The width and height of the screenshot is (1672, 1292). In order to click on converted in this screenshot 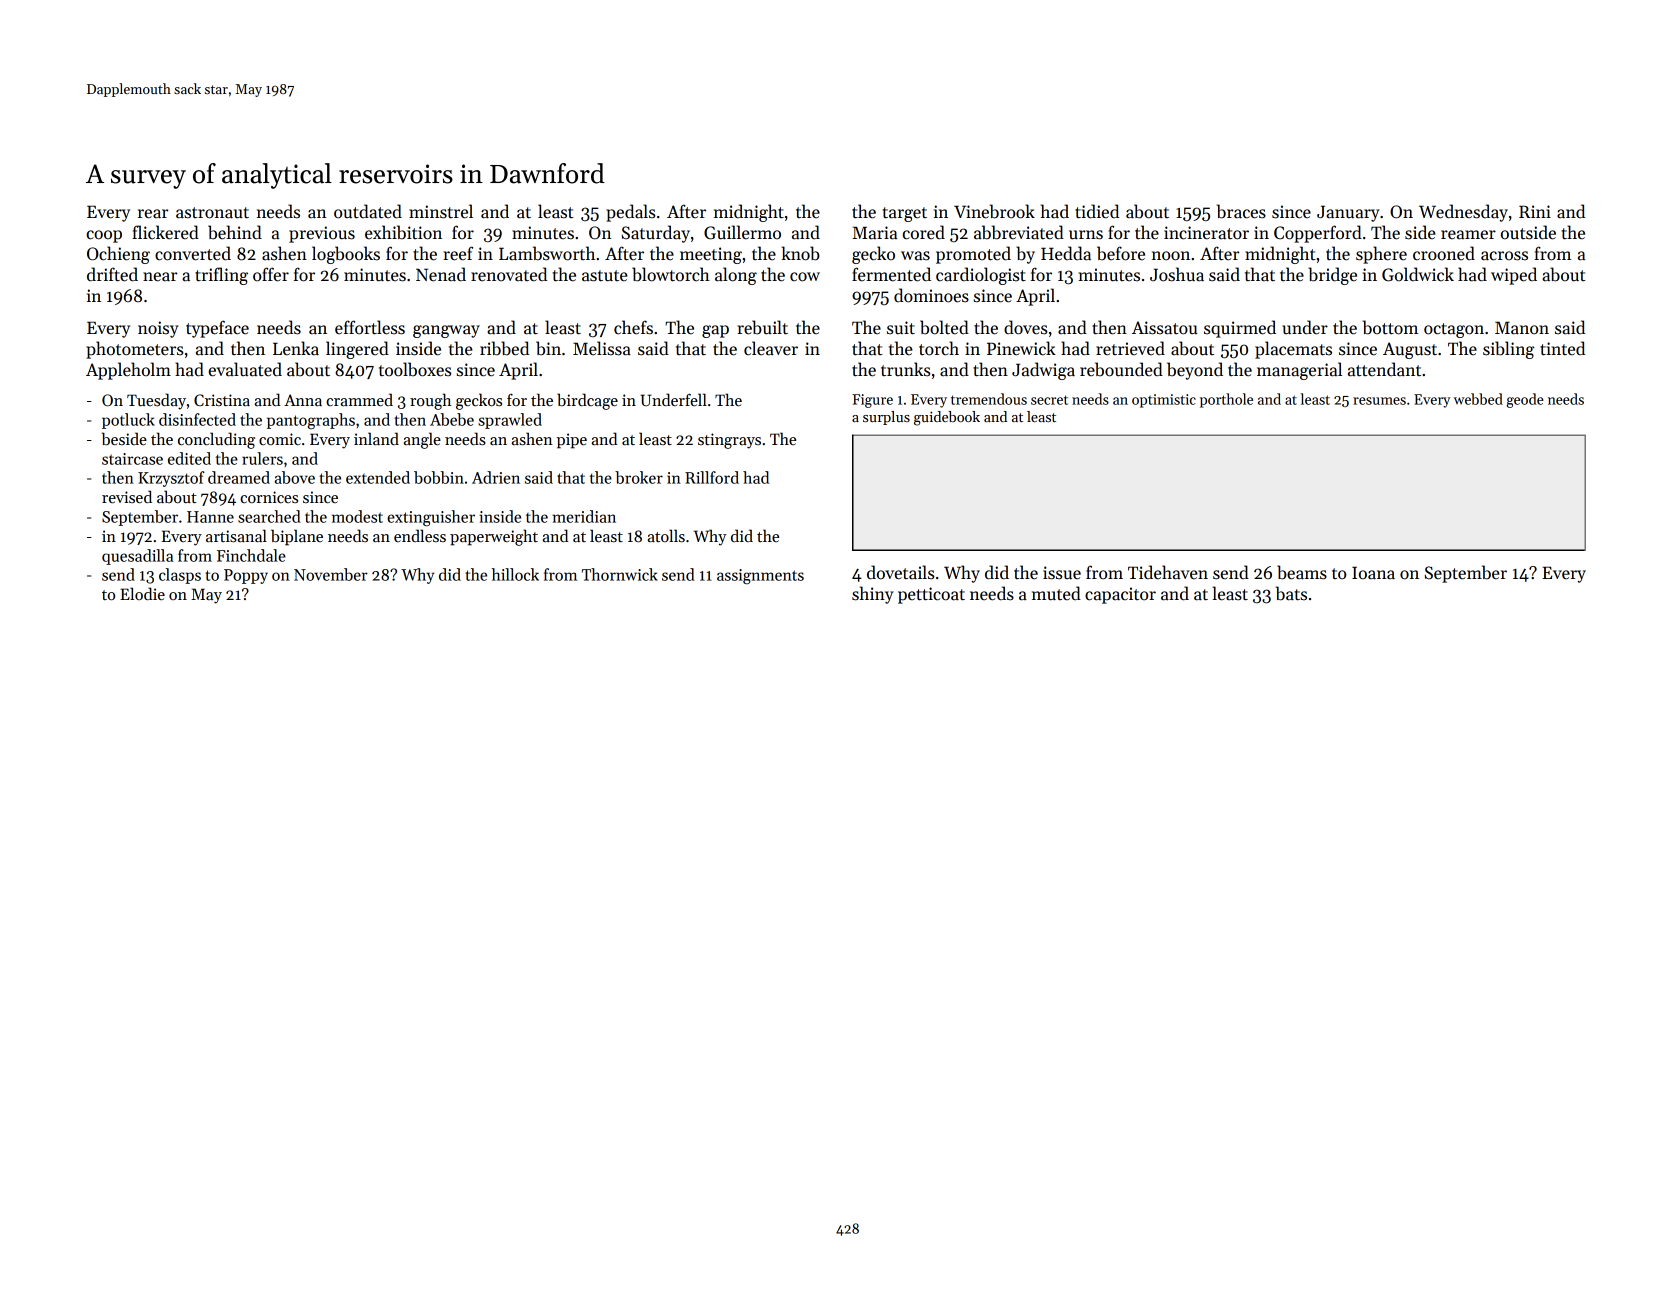, I will do `click(193, 253)`.
